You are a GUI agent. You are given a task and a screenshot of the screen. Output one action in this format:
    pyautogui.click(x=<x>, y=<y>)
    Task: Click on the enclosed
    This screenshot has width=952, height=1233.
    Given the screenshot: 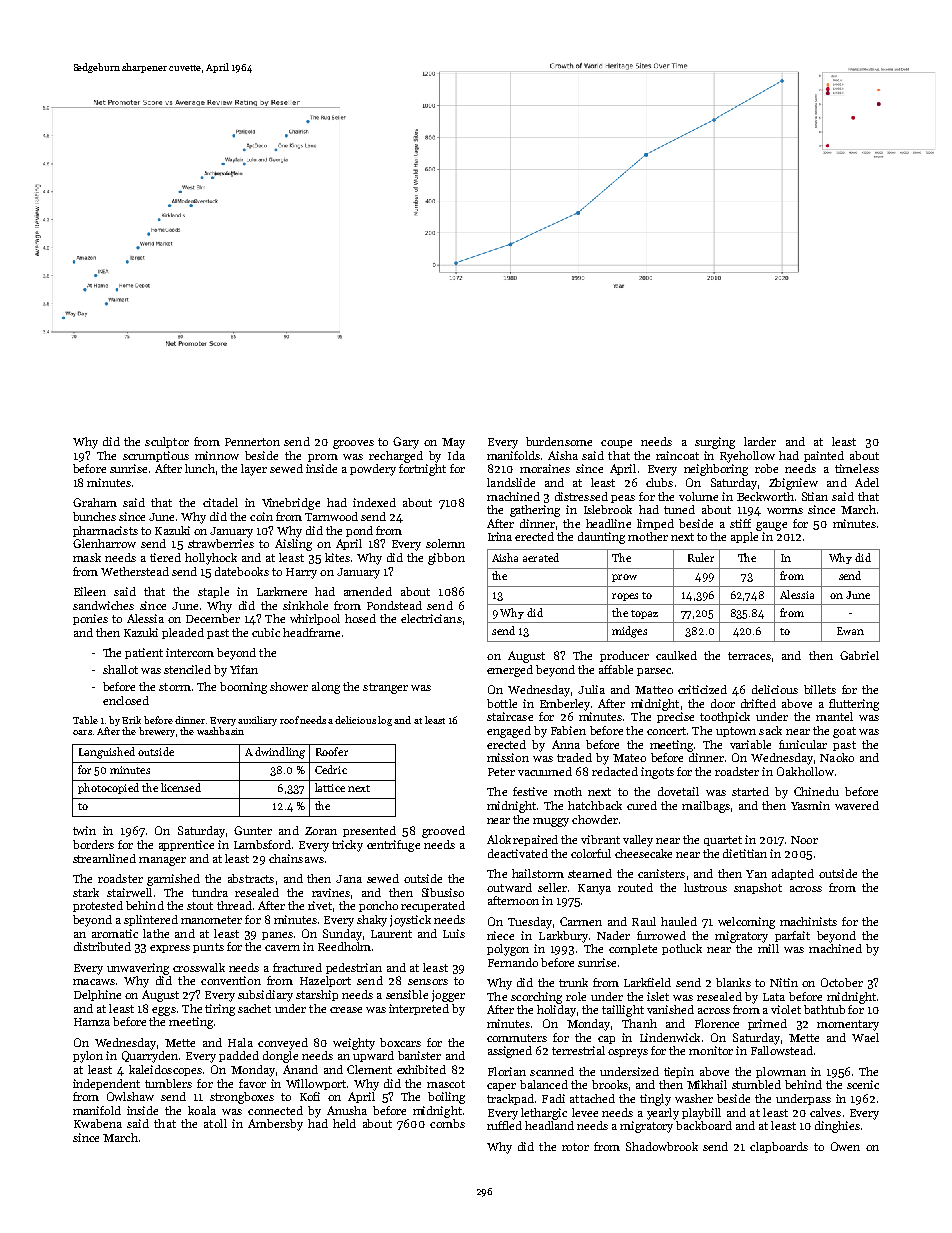 What is the action you would take?
    pyautogui.click(x=126, y=700)
